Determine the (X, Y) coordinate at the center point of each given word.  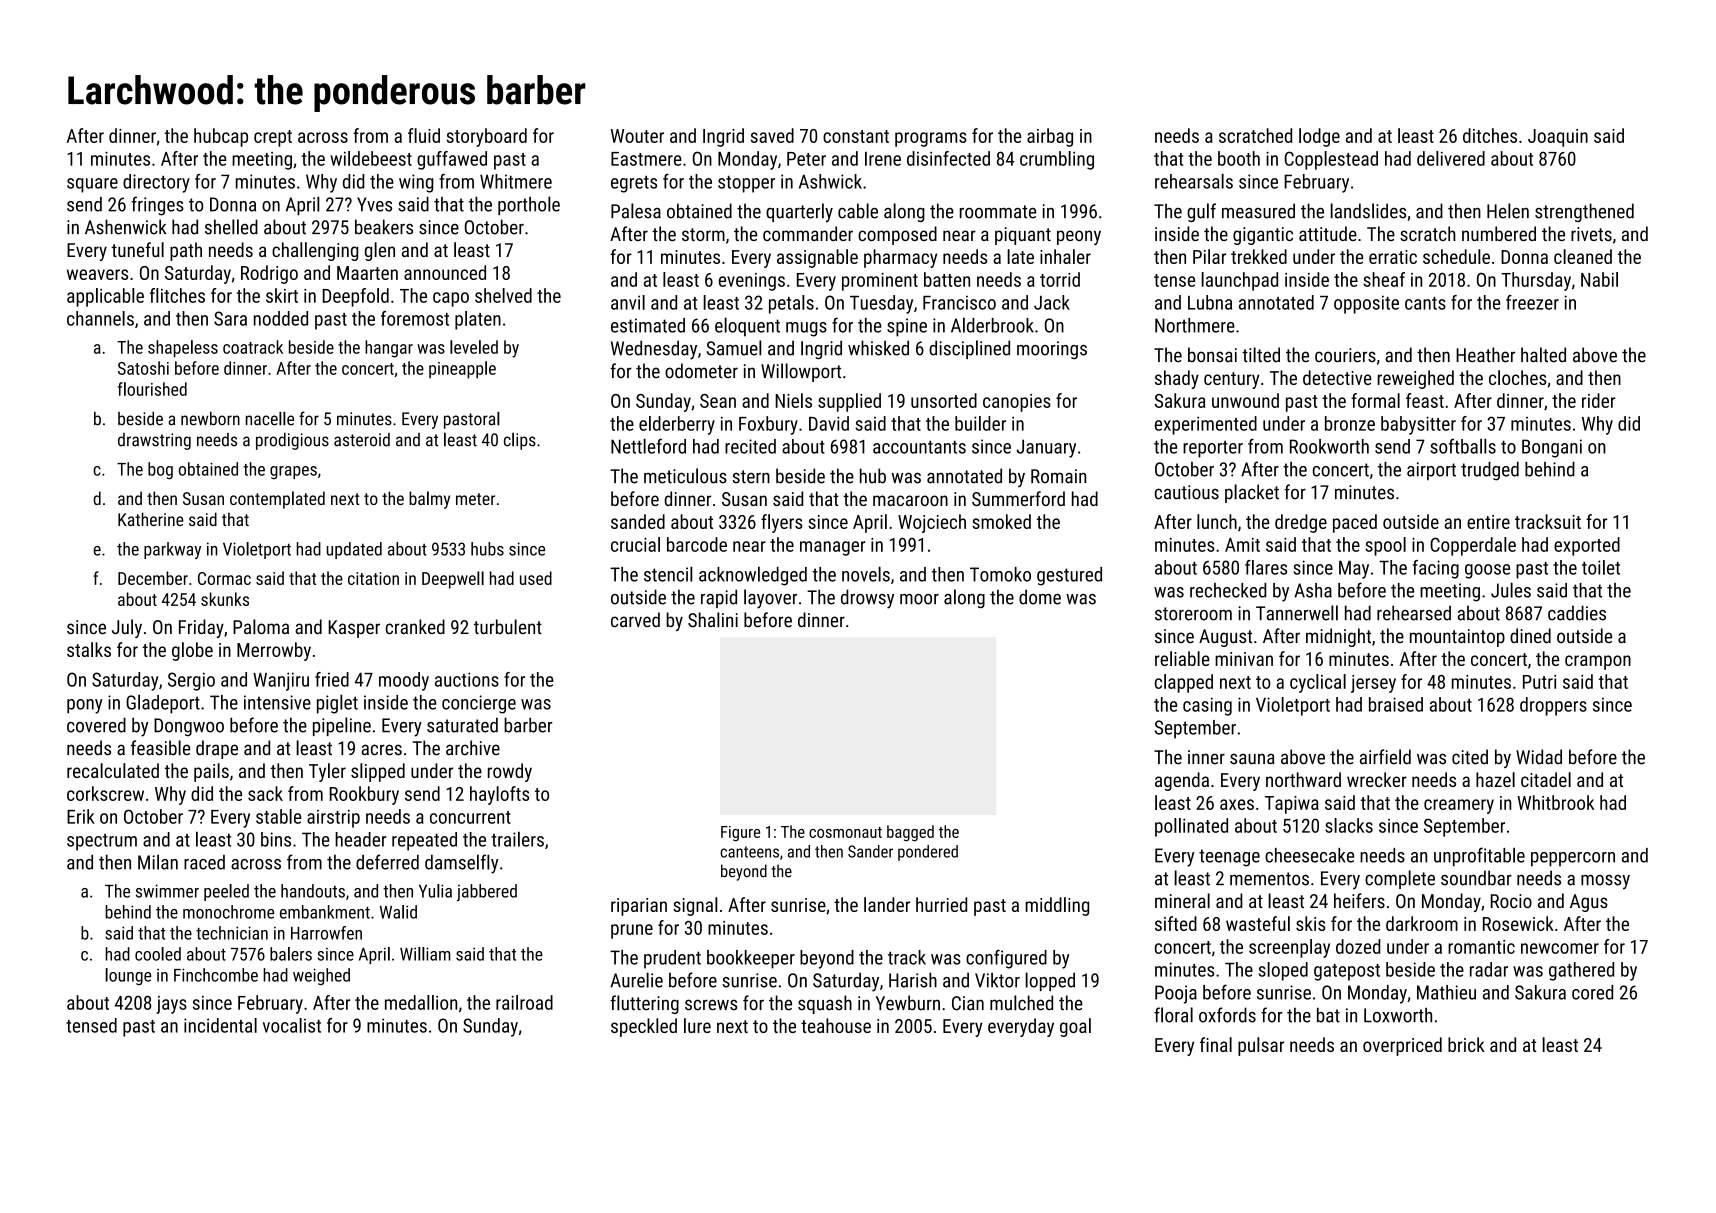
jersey (1373, 684)
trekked (1259, 256)
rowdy (510, 772)
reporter (1213, 449)
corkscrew (105, 793)
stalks (89, 649)
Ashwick (830, 181)
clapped (1184, 683)
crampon (1598, 662)
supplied (849, 402)
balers (291, 954)
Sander (870, 851)
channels (100, 318)
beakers (384, 227)
